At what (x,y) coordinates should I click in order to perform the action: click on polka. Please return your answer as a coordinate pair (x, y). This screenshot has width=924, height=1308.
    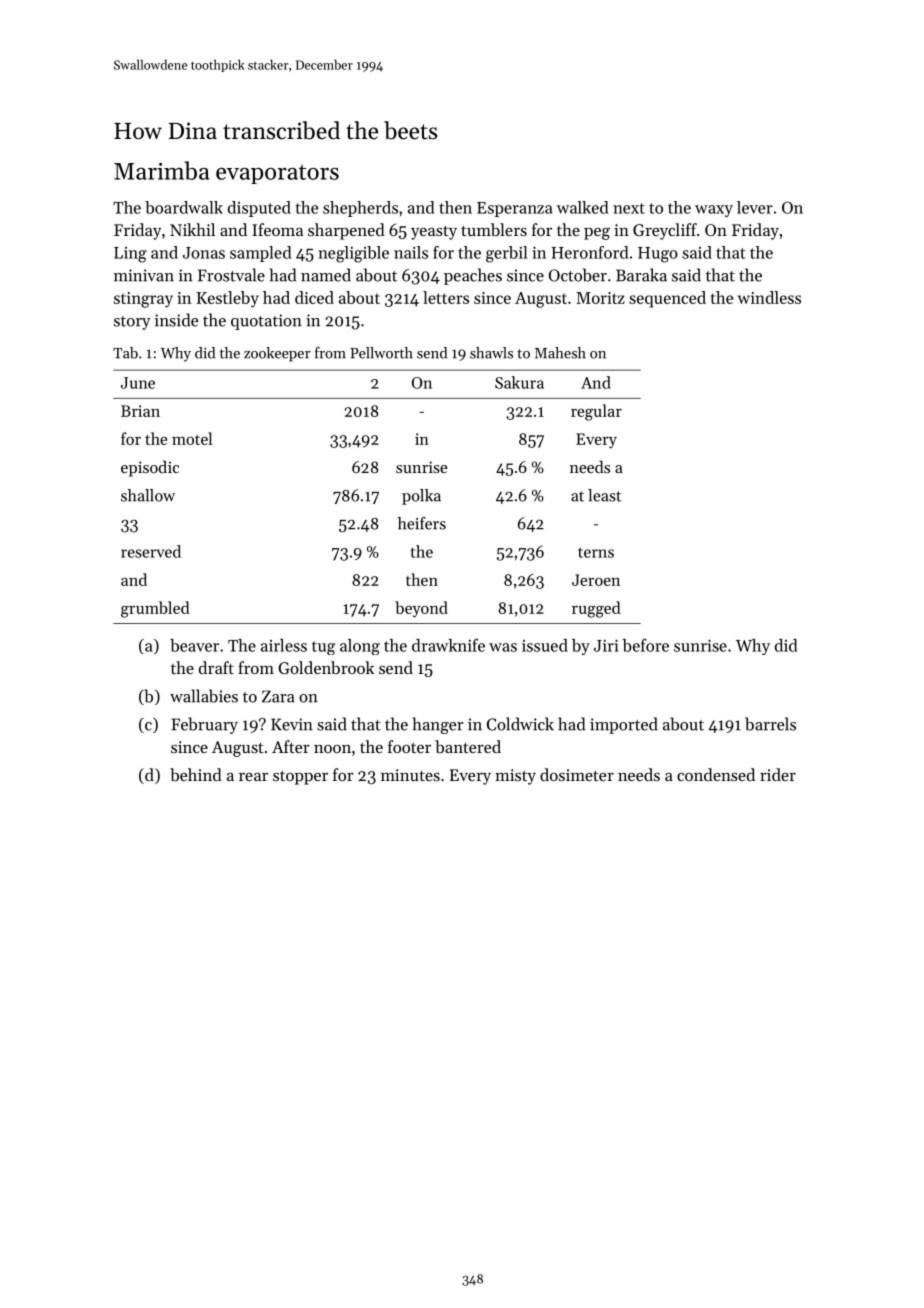
    Looking at the image, I should click on (421, 497).
